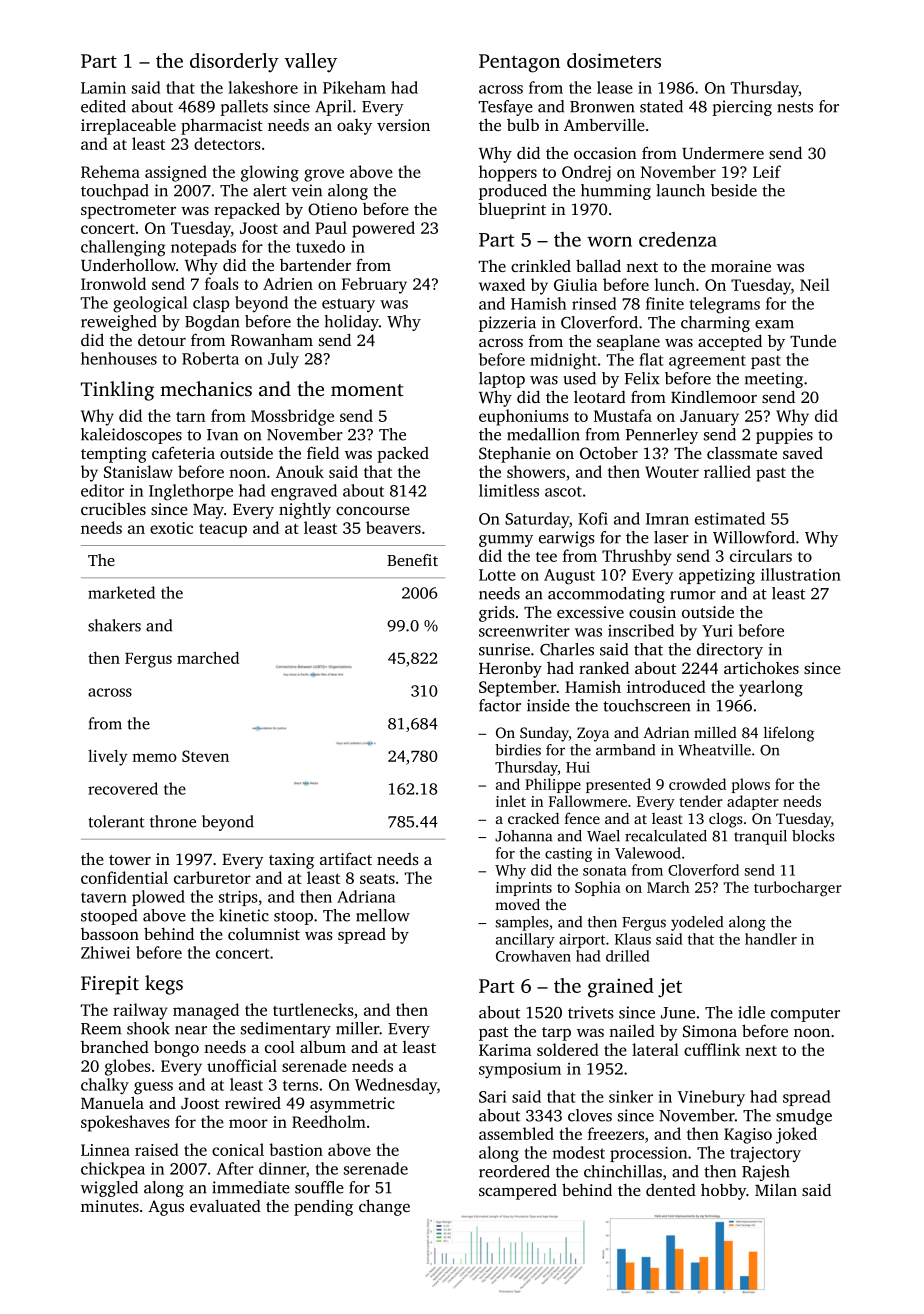  What do you see at coordinates (671, 1190) in the image?
I see `dented` at bounding box center [671, 1190].
